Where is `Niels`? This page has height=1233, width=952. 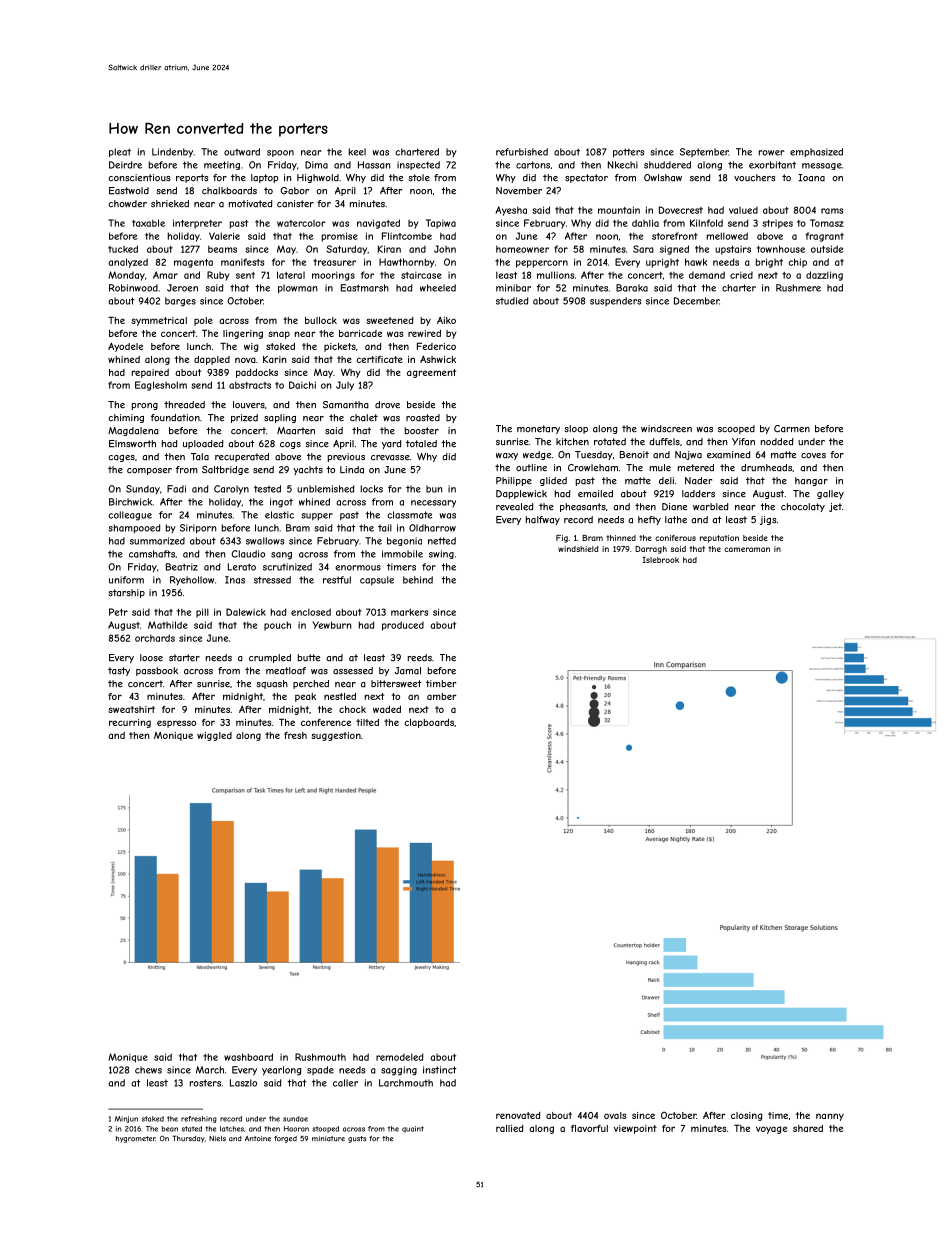 Niels is located at coordinates (217, 1138).
